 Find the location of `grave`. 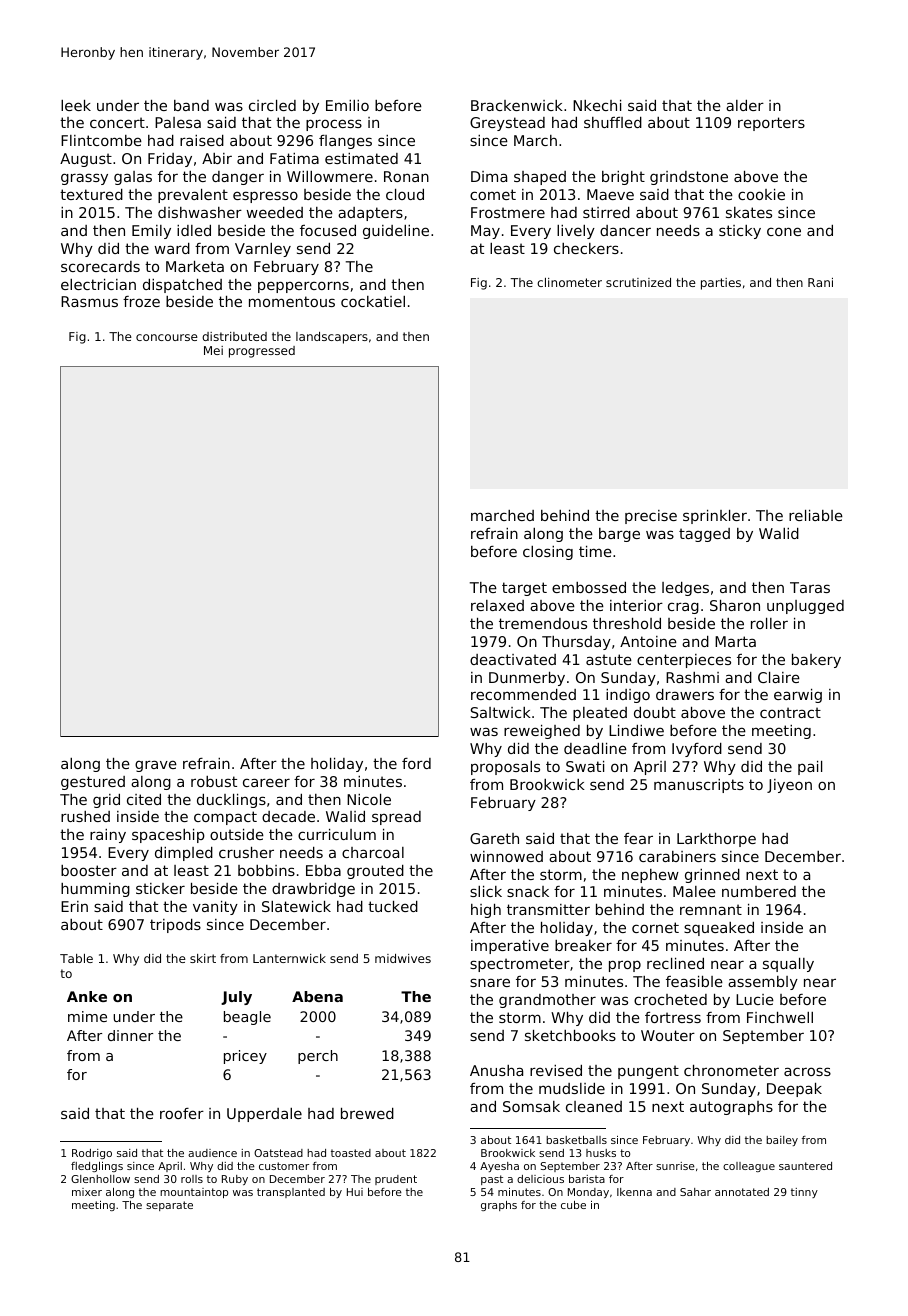

grave is located at coordinates (156, 766).
